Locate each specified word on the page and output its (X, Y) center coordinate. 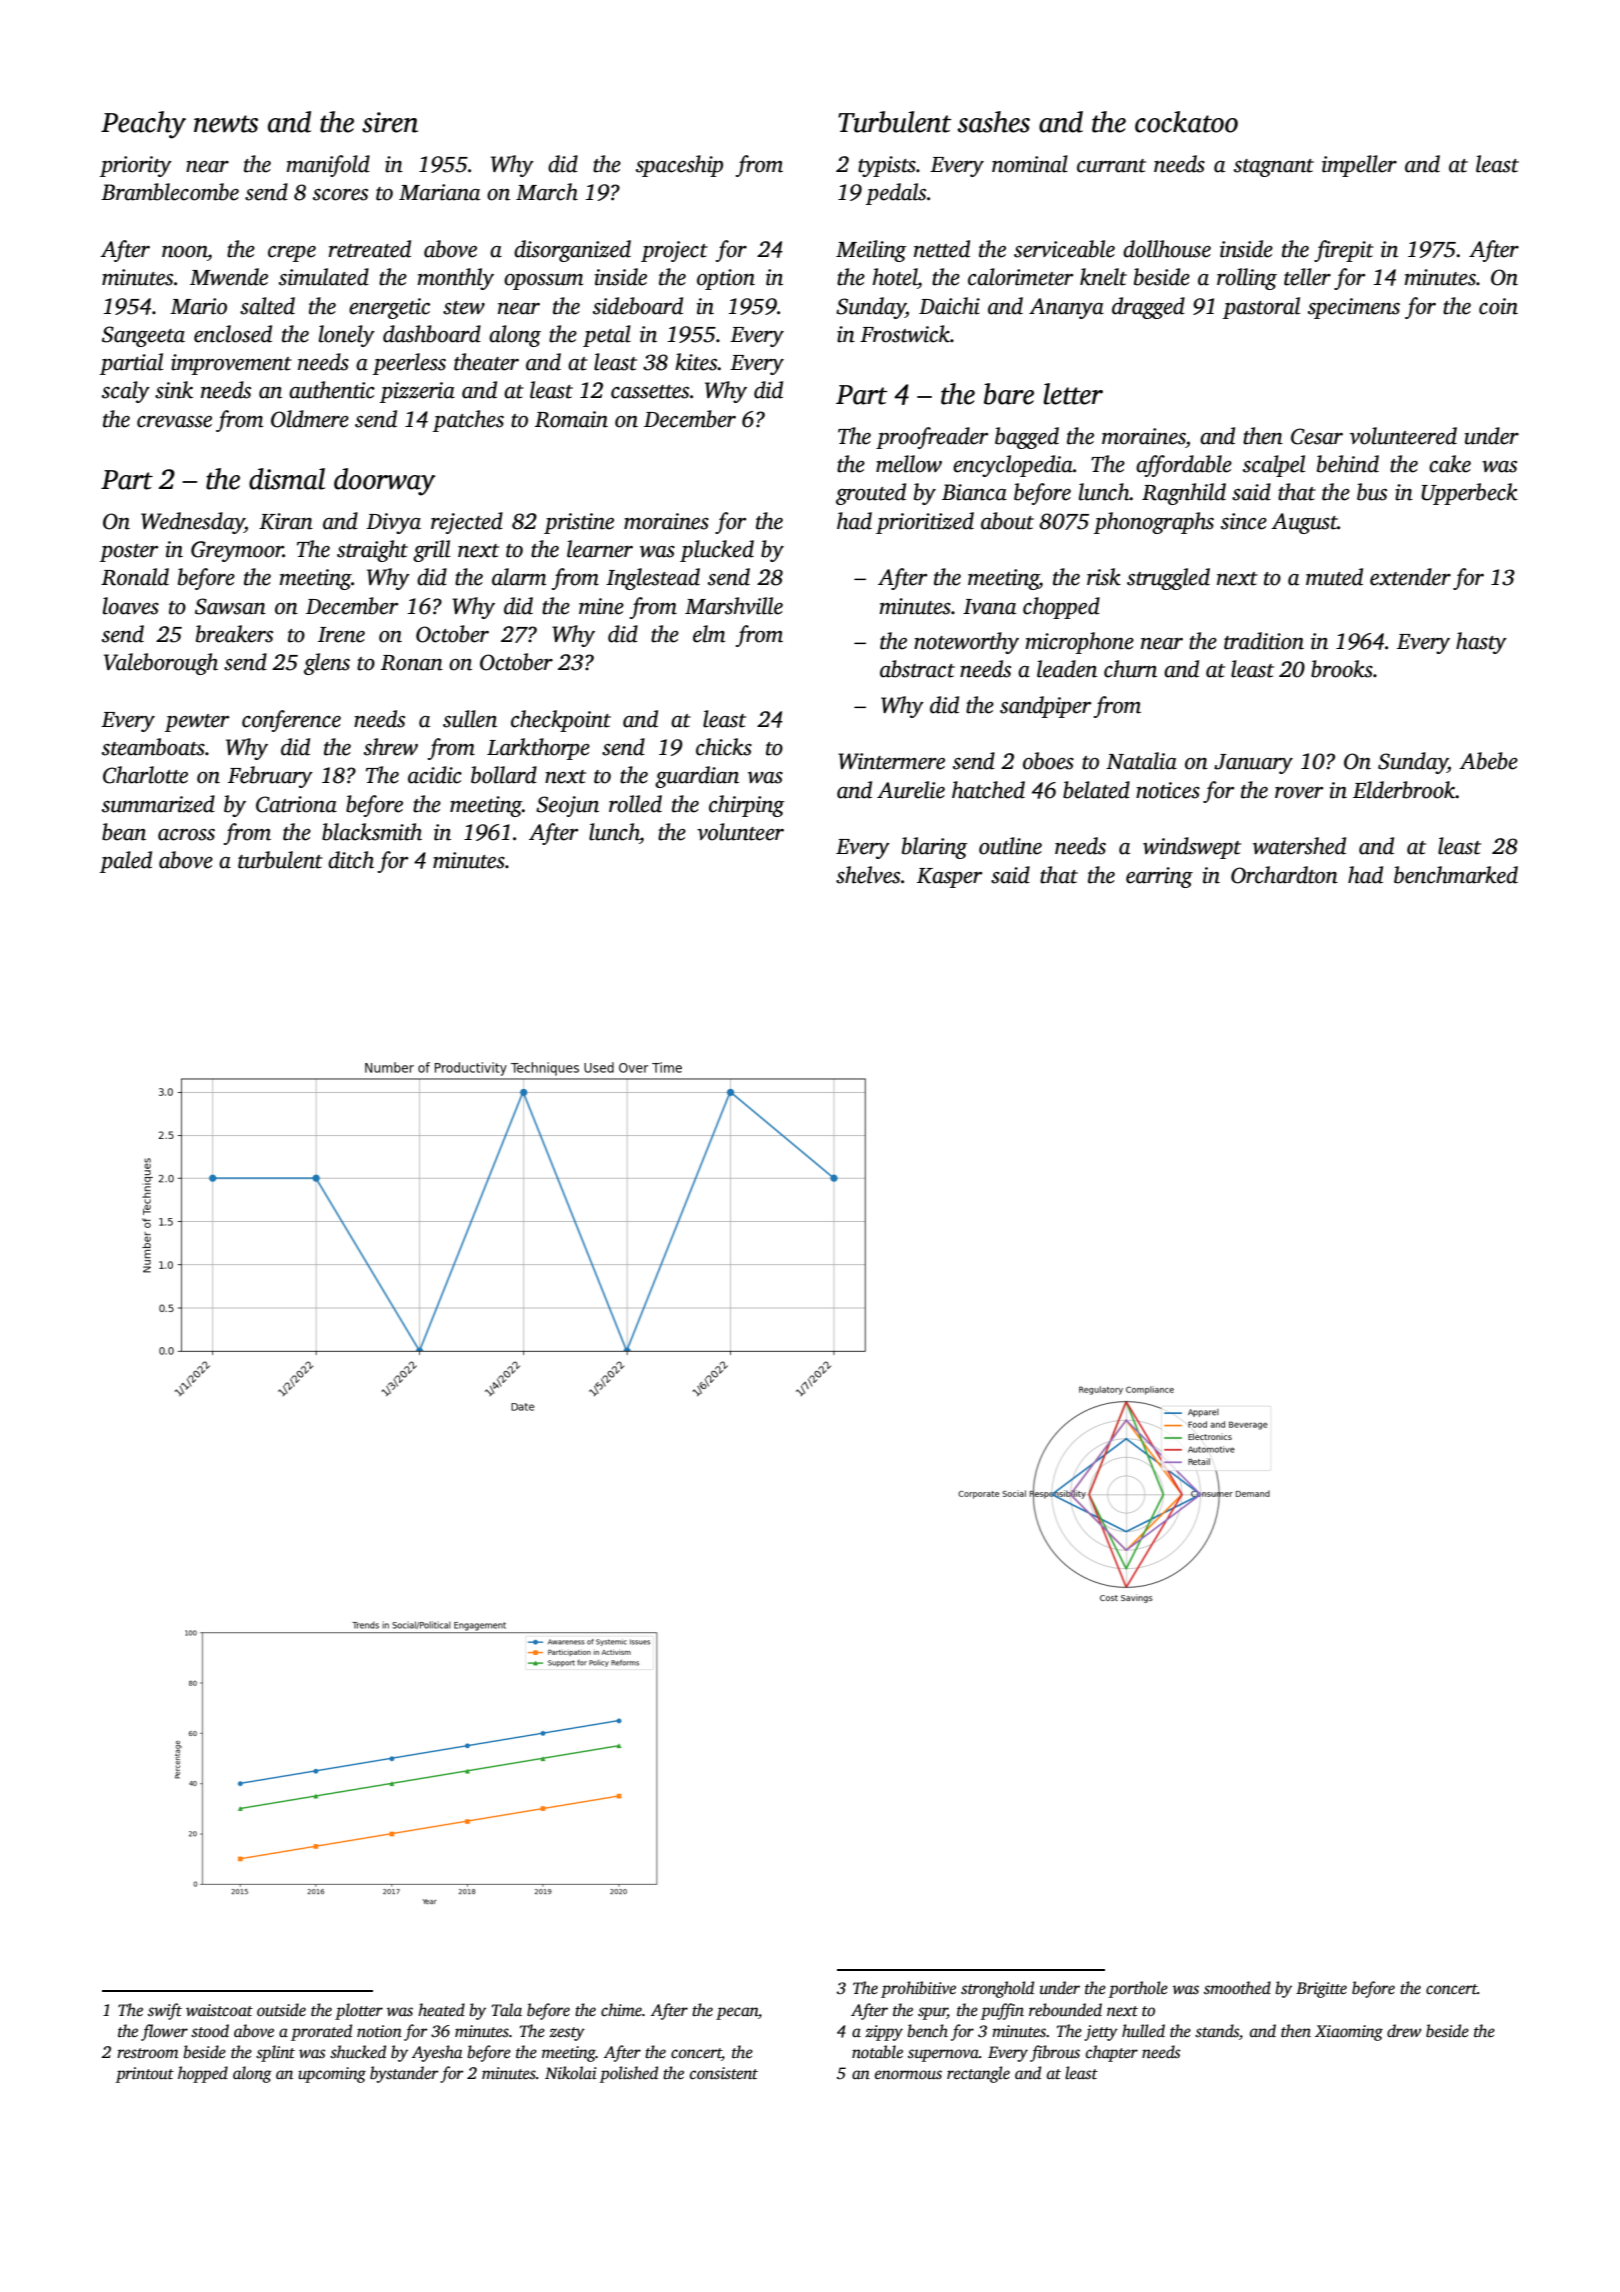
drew (1404, 2030)
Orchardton (1284, 875)
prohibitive (918, 1989)
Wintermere (891, 761)
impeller (1359, 166)
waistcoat (219, 2010)
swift (165, 2011)
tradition (1264, 641)
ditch (351, 860)
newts (226, 124)
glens (327, 664)
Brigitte (1321, 1990)
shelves (868, 875)
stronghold (997, 1989)
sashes (993, 122)
